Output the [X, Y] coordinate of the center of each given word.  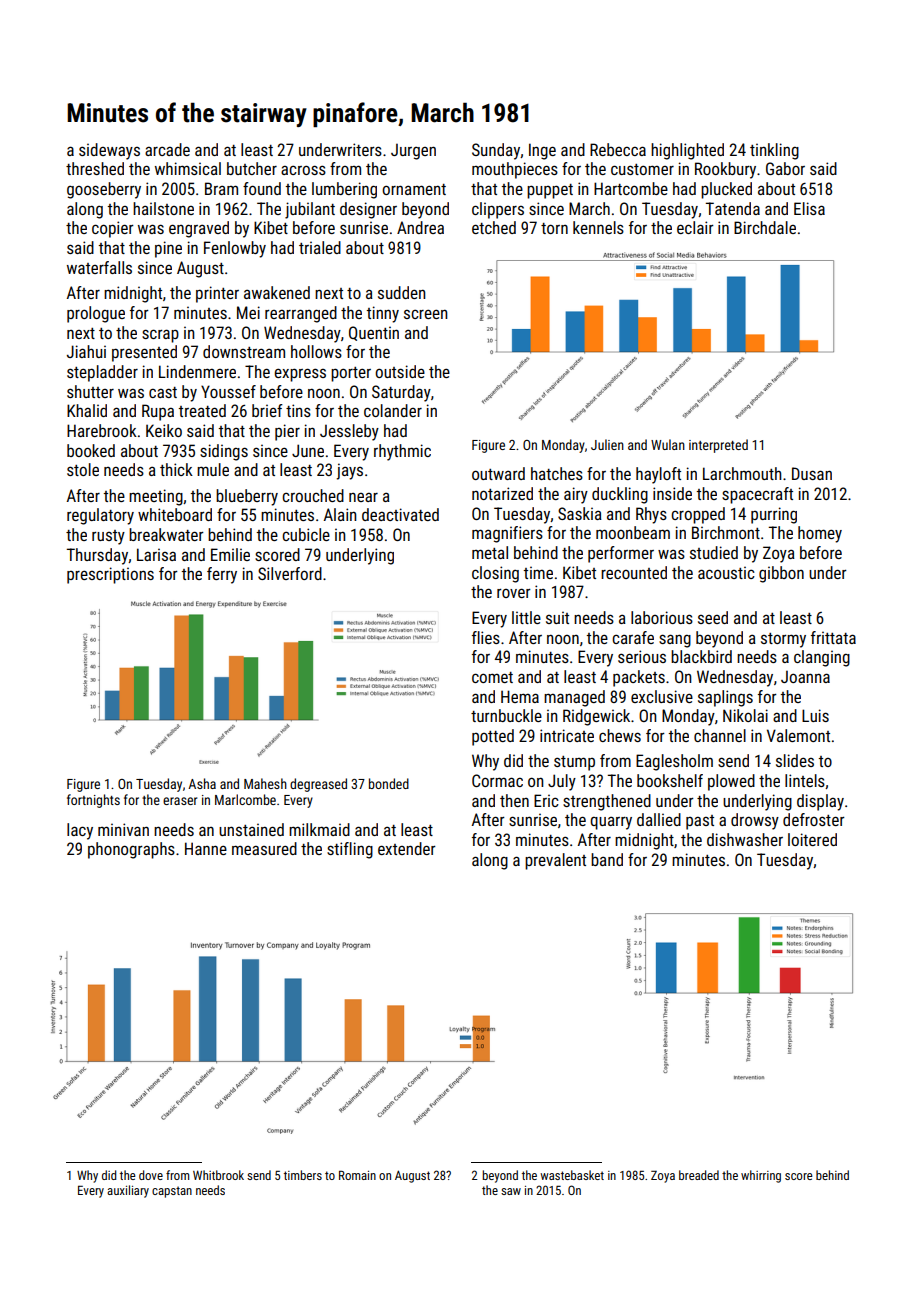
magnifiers [507, 534]
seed [713, 617]
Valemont [798, 735]
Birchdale [765, 227]
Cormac [497, 780]
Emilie [230, 554]
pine [168, 249]
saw [511, 1191]
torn [554, 228]
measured [264, 848]
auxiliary [128, 1191]
